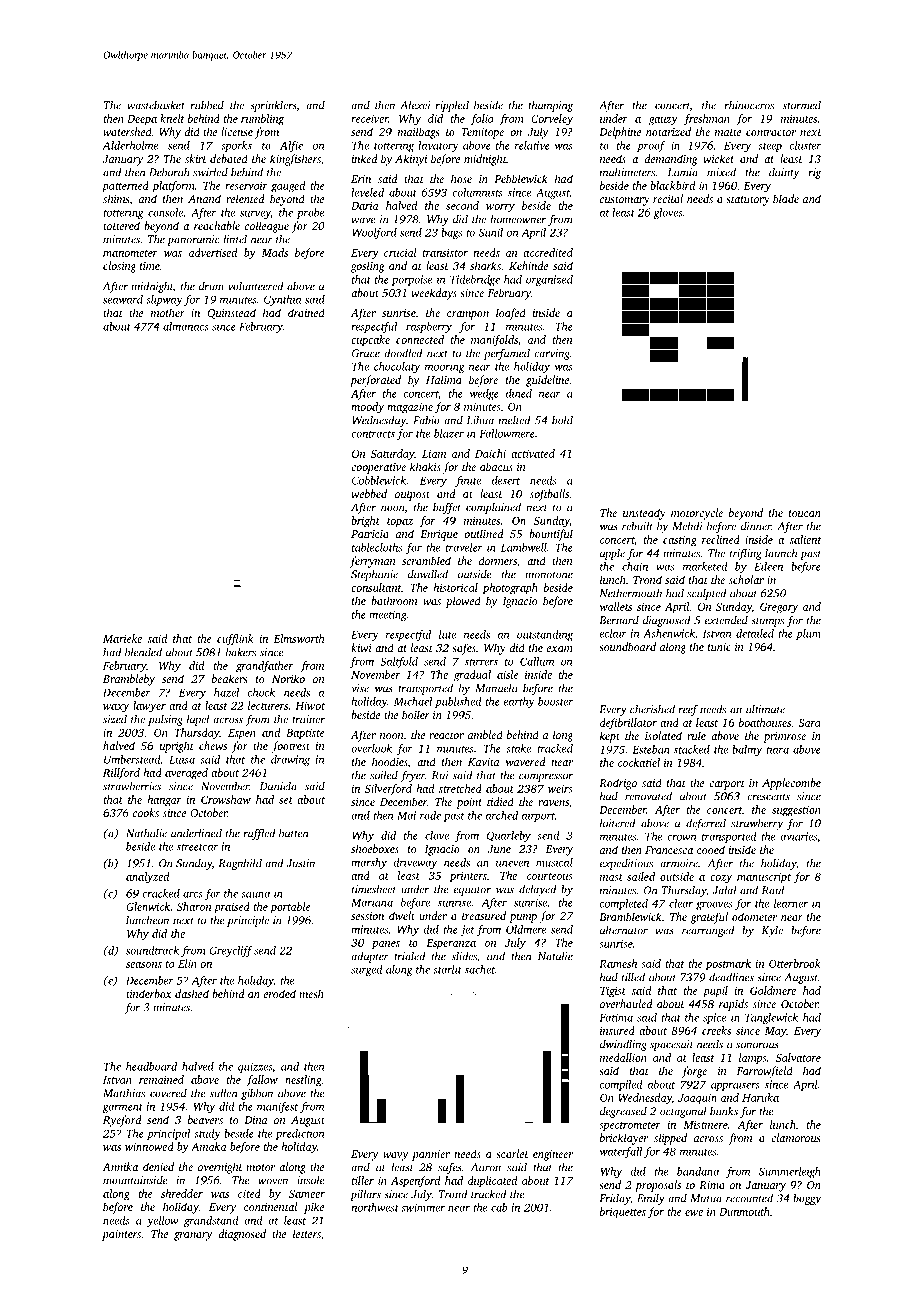 Image resolution: width=924 pixels, height=1308 pixels. What do you see at coordinates (452, 106) in the page?
I see `rippled` at bounding box center [452, 106].
